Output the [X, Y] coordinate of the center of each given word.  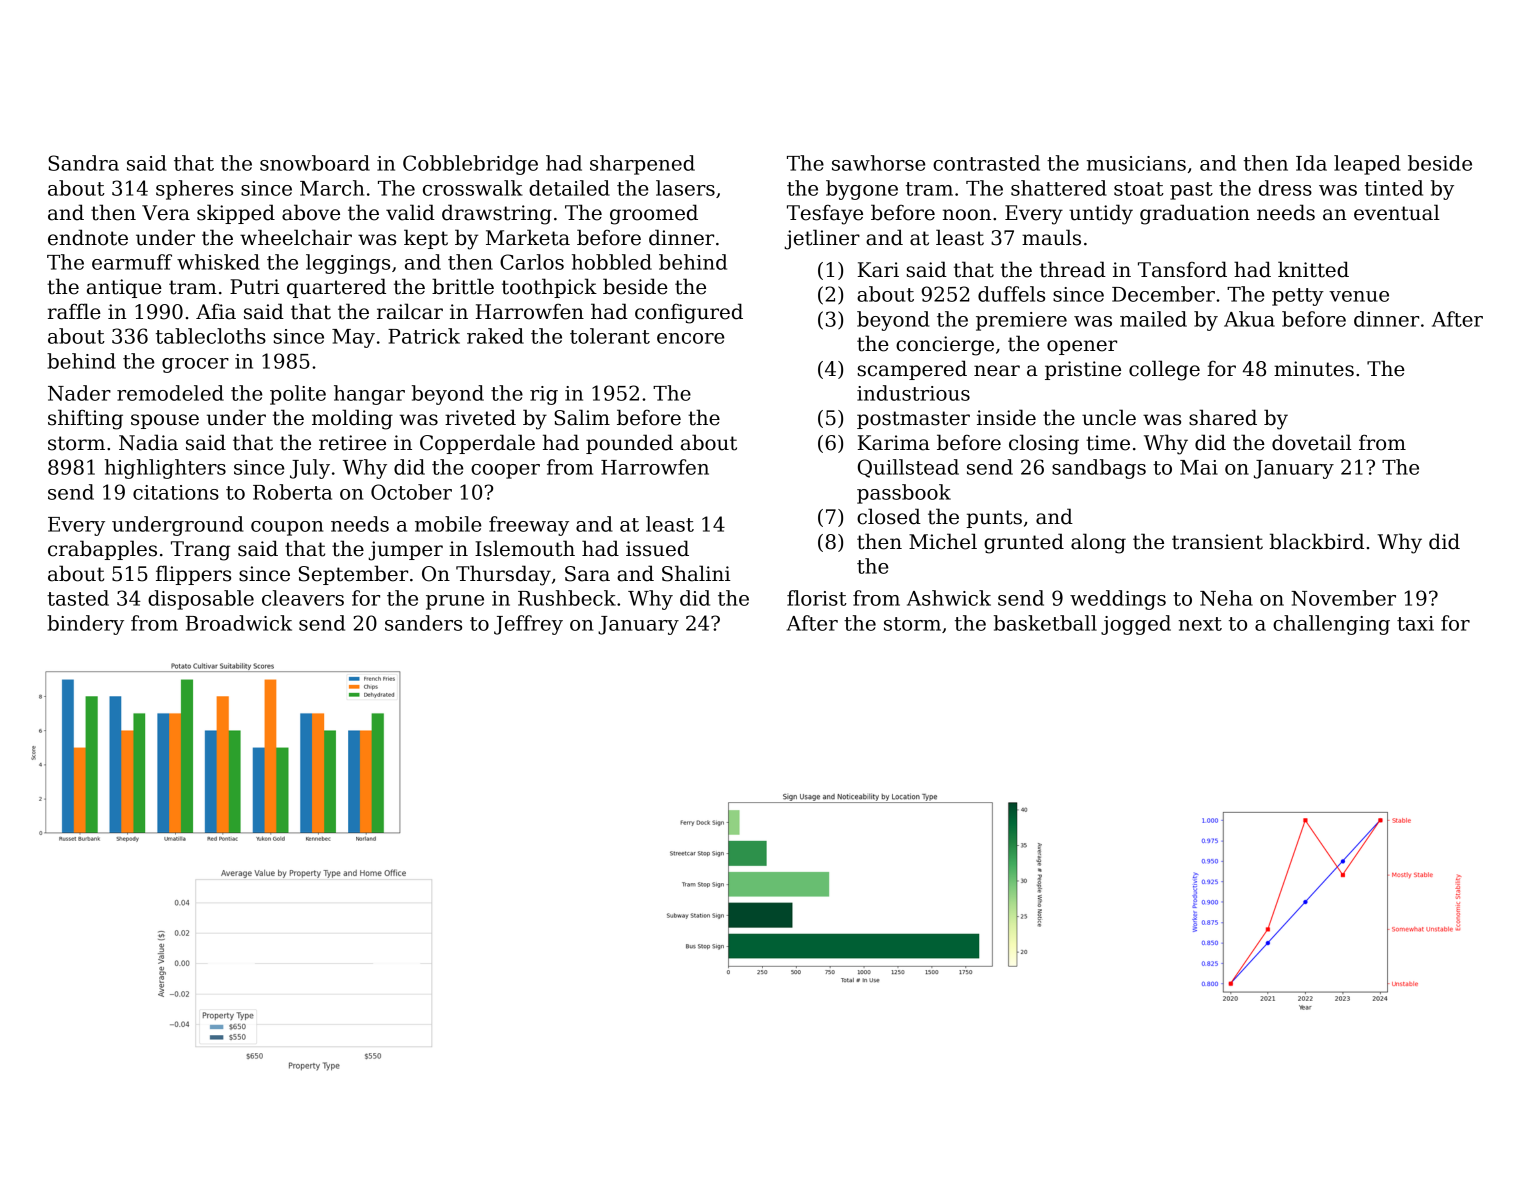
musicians [1136, 163]
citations [176, 492]
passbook [904, 494]
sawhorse [878, 163]
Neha [1226, 598]
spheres [194, 190]
